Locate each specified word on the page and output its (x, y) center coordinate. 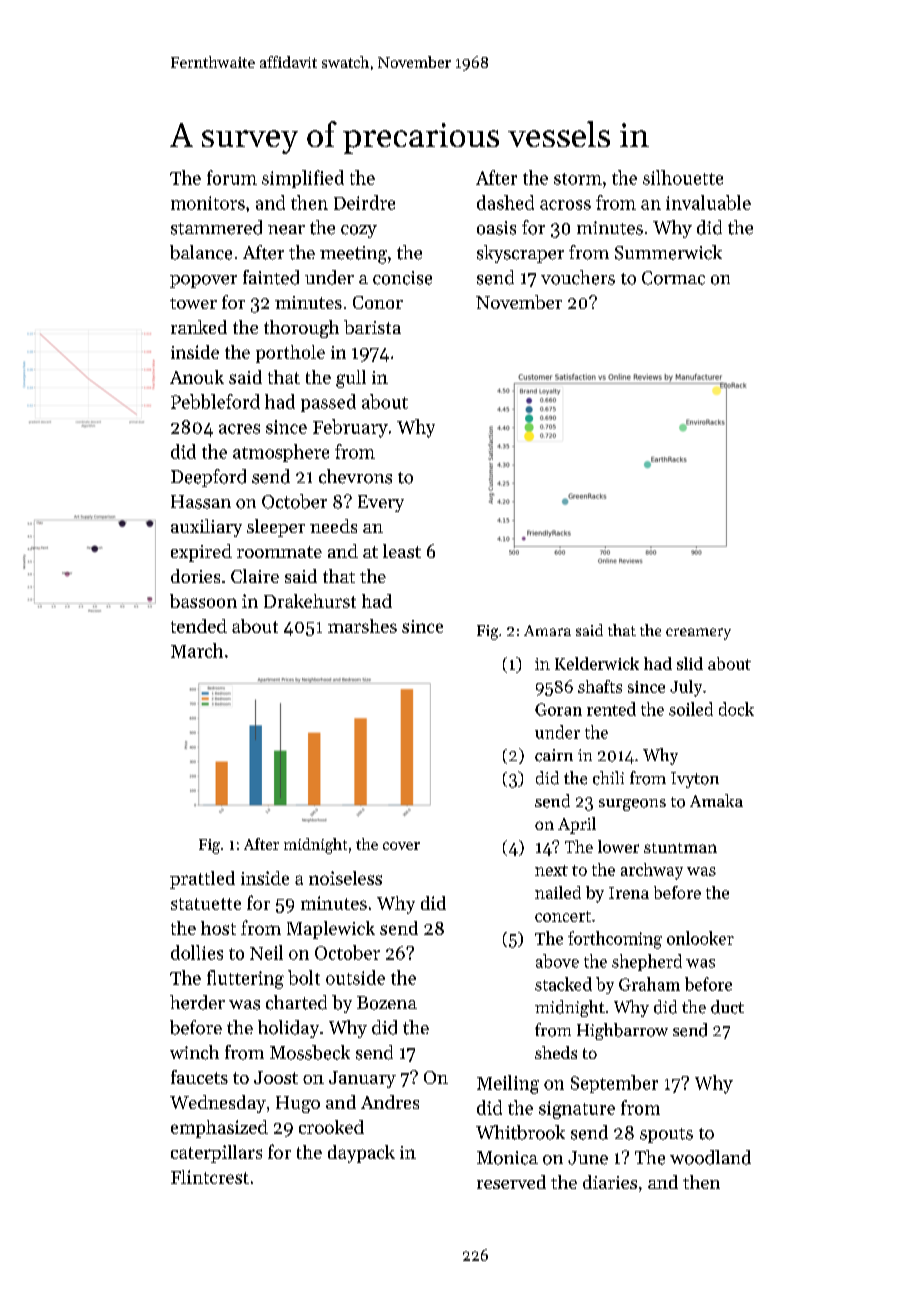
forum (232, 177)
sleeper (276, 528)
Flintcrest (210, 1177)
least (402, 551)
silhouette (683, 177)
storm (578, 179)
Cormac (673, 278)
